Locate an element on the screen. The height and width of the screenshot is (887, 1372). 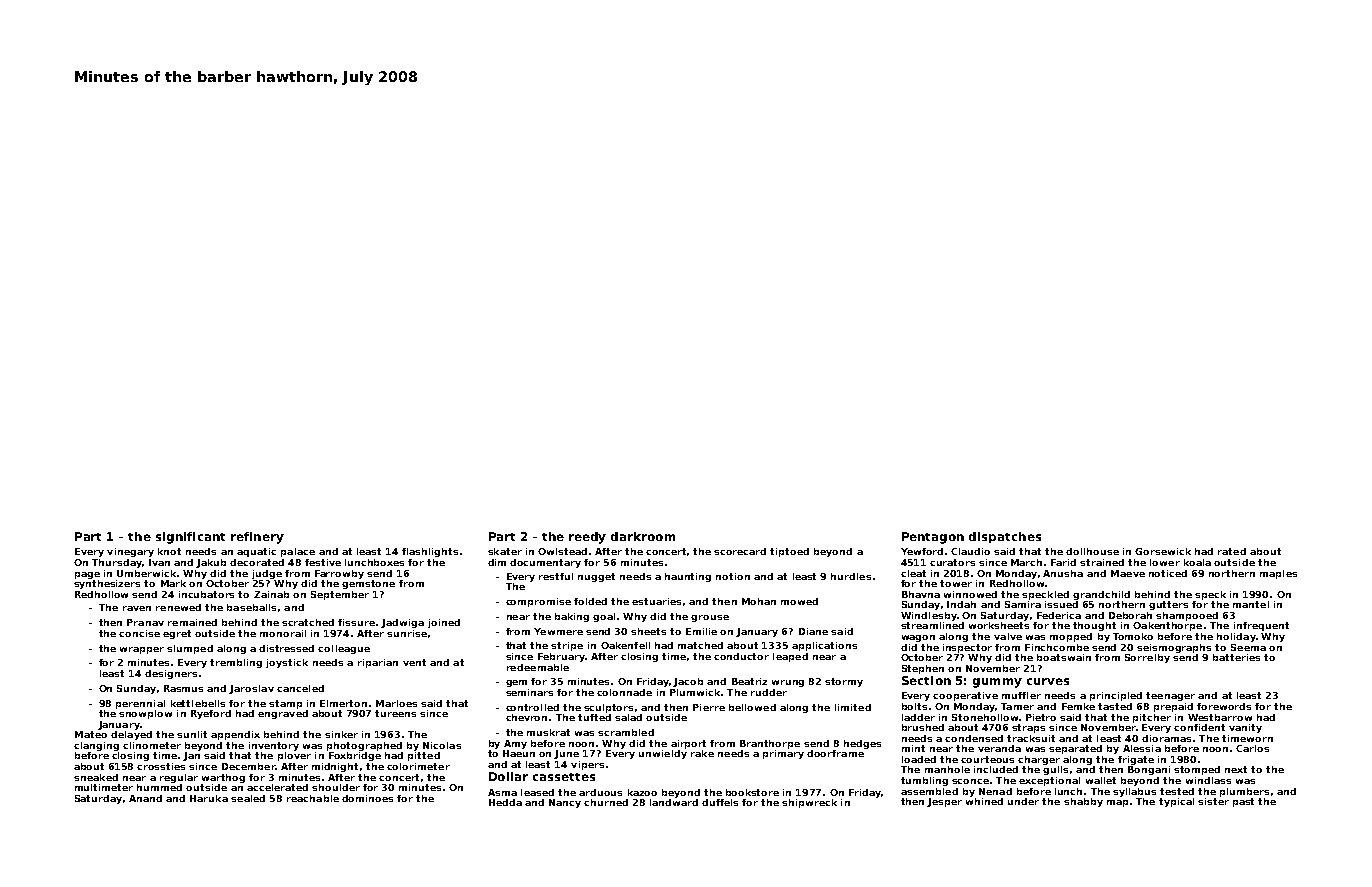
dioramas is located at coordinates (1166, 738).
